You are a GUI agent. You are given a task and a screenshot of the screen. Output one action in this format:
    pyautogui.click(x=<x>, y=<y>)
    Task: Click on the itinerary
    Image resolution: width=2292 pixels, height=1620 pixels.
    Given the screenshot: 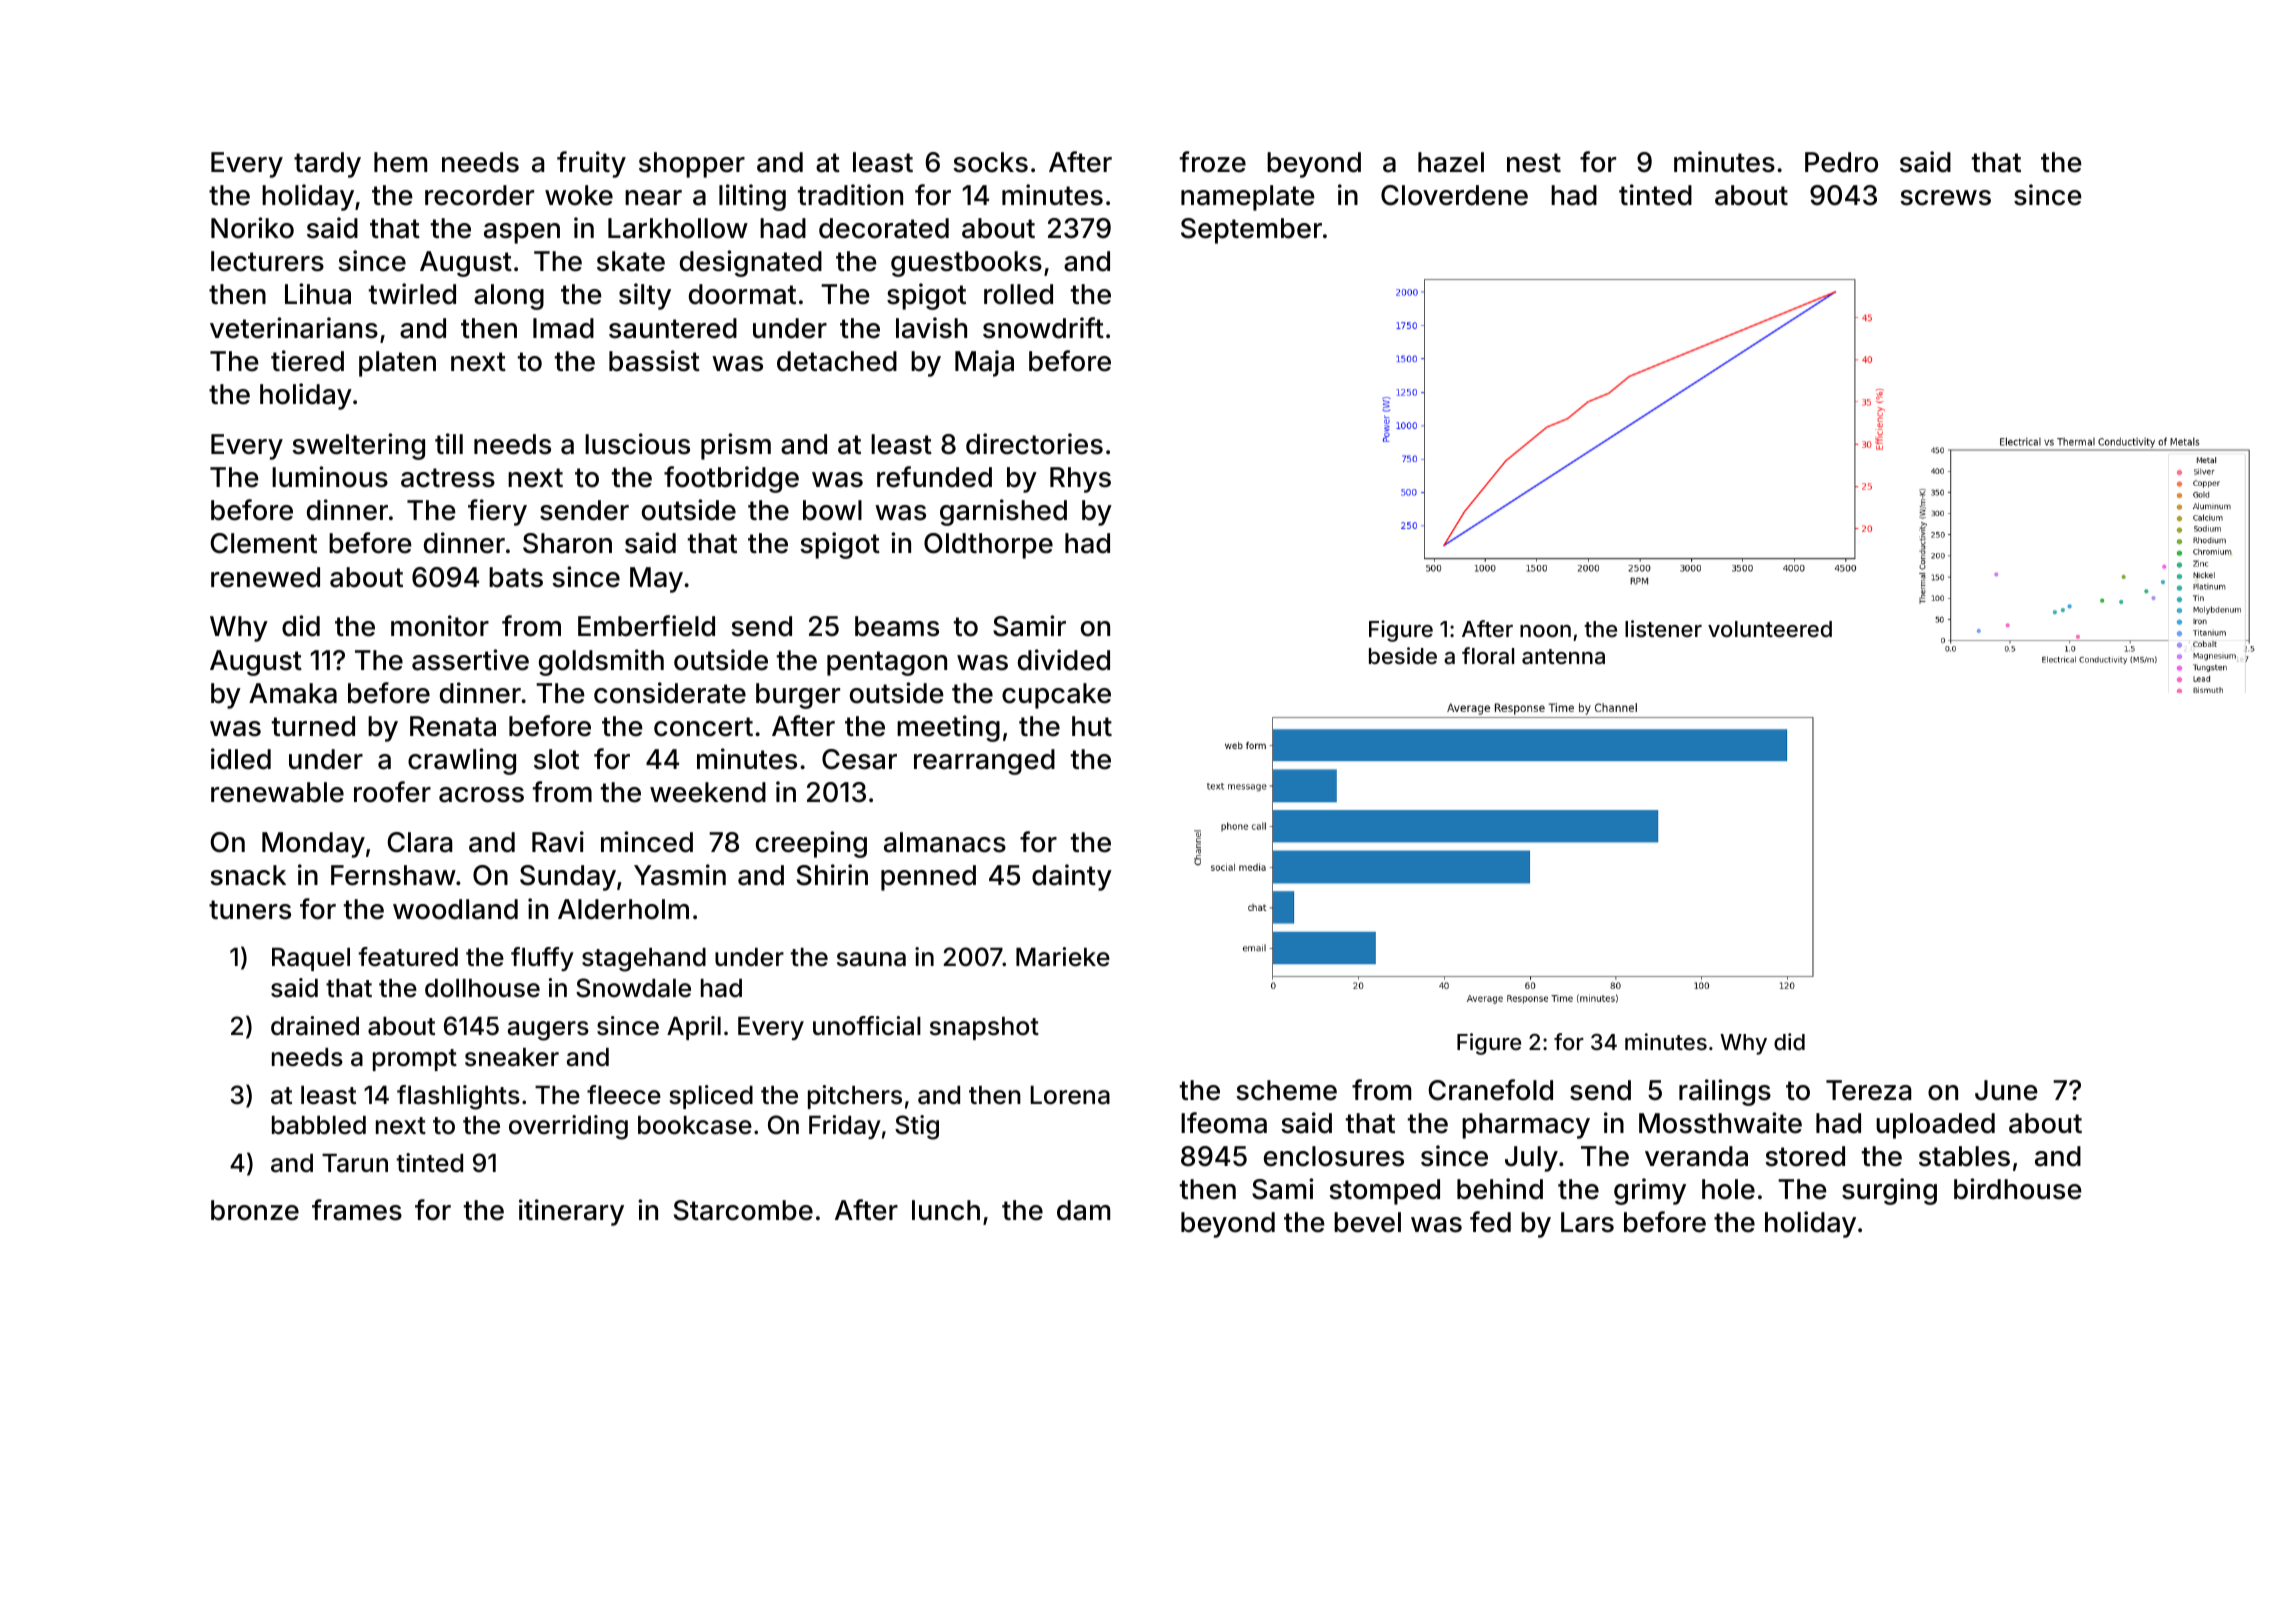 What is the action you would take?
    pyautogui.click(x=571, y=1212)
